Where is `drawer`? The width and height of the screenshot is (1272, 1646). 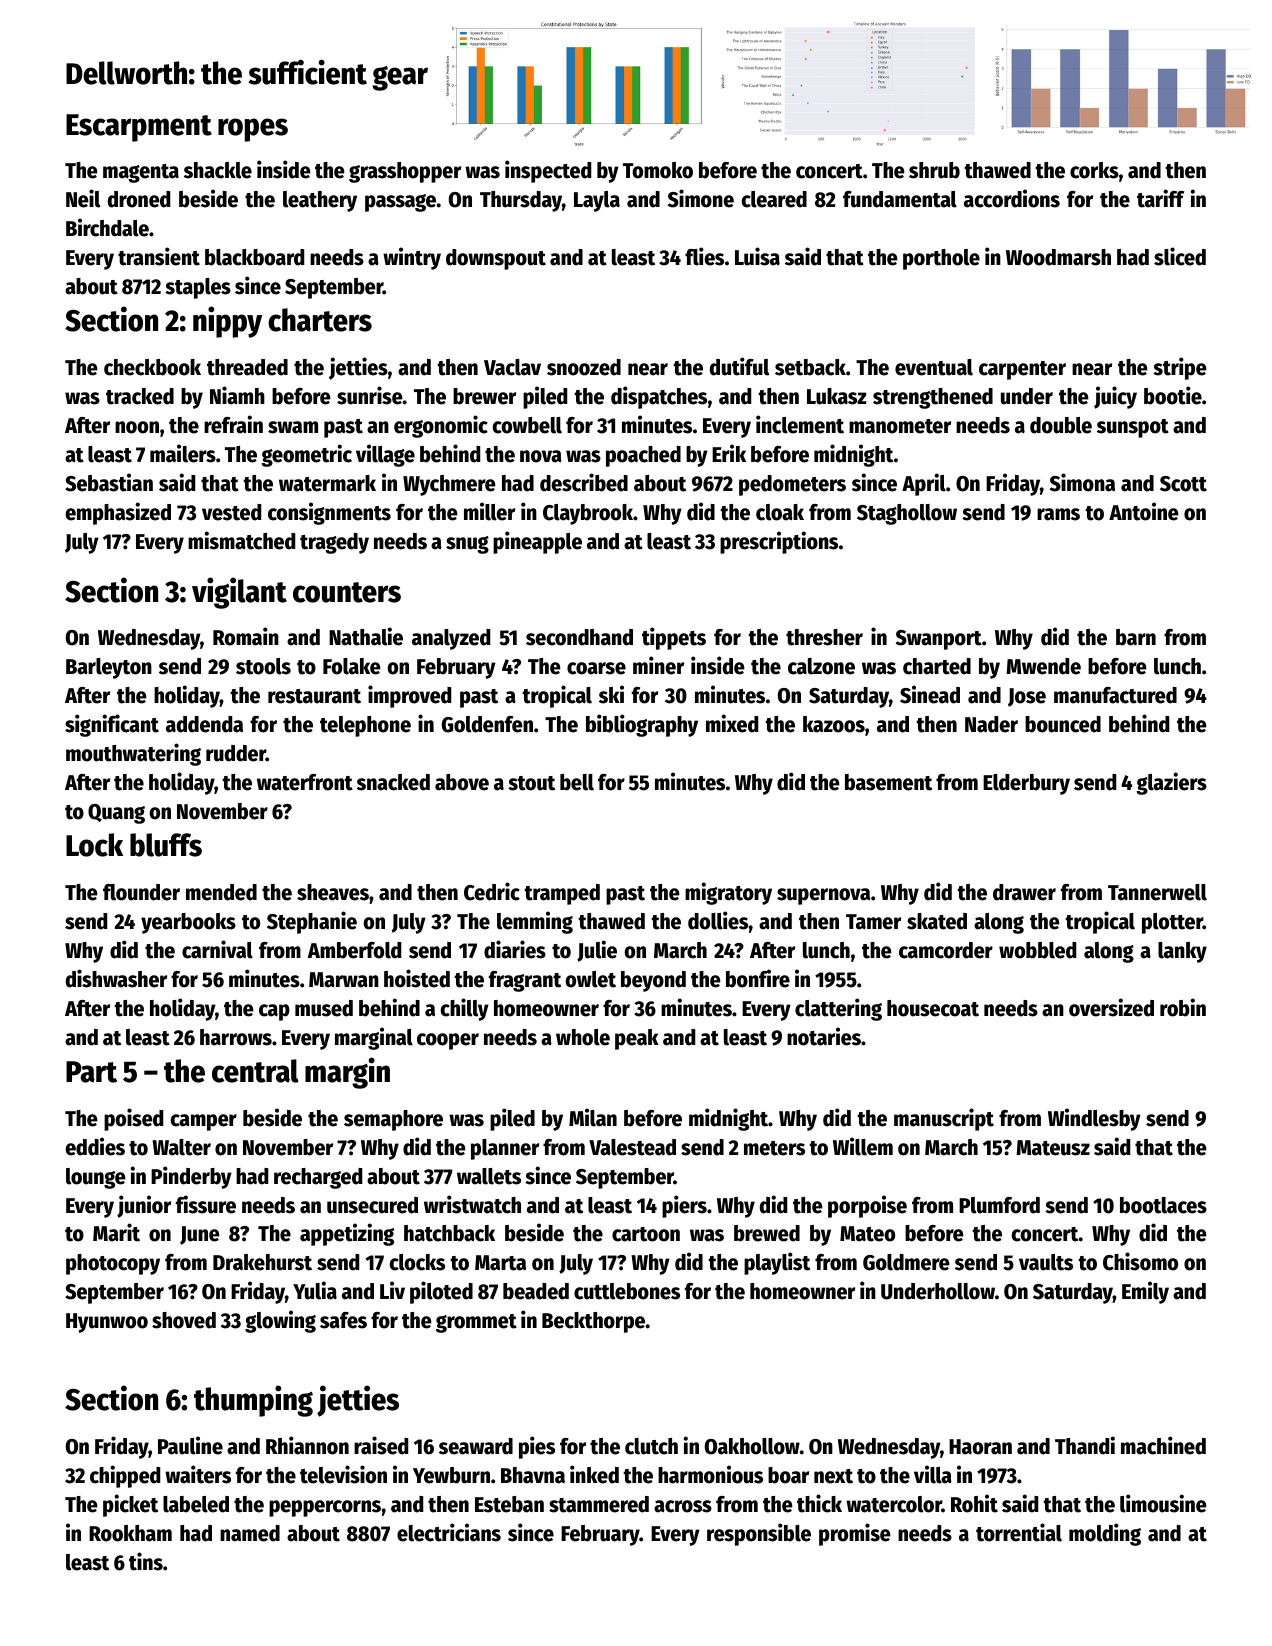
drawer is located at coordinates (1024, 892).
